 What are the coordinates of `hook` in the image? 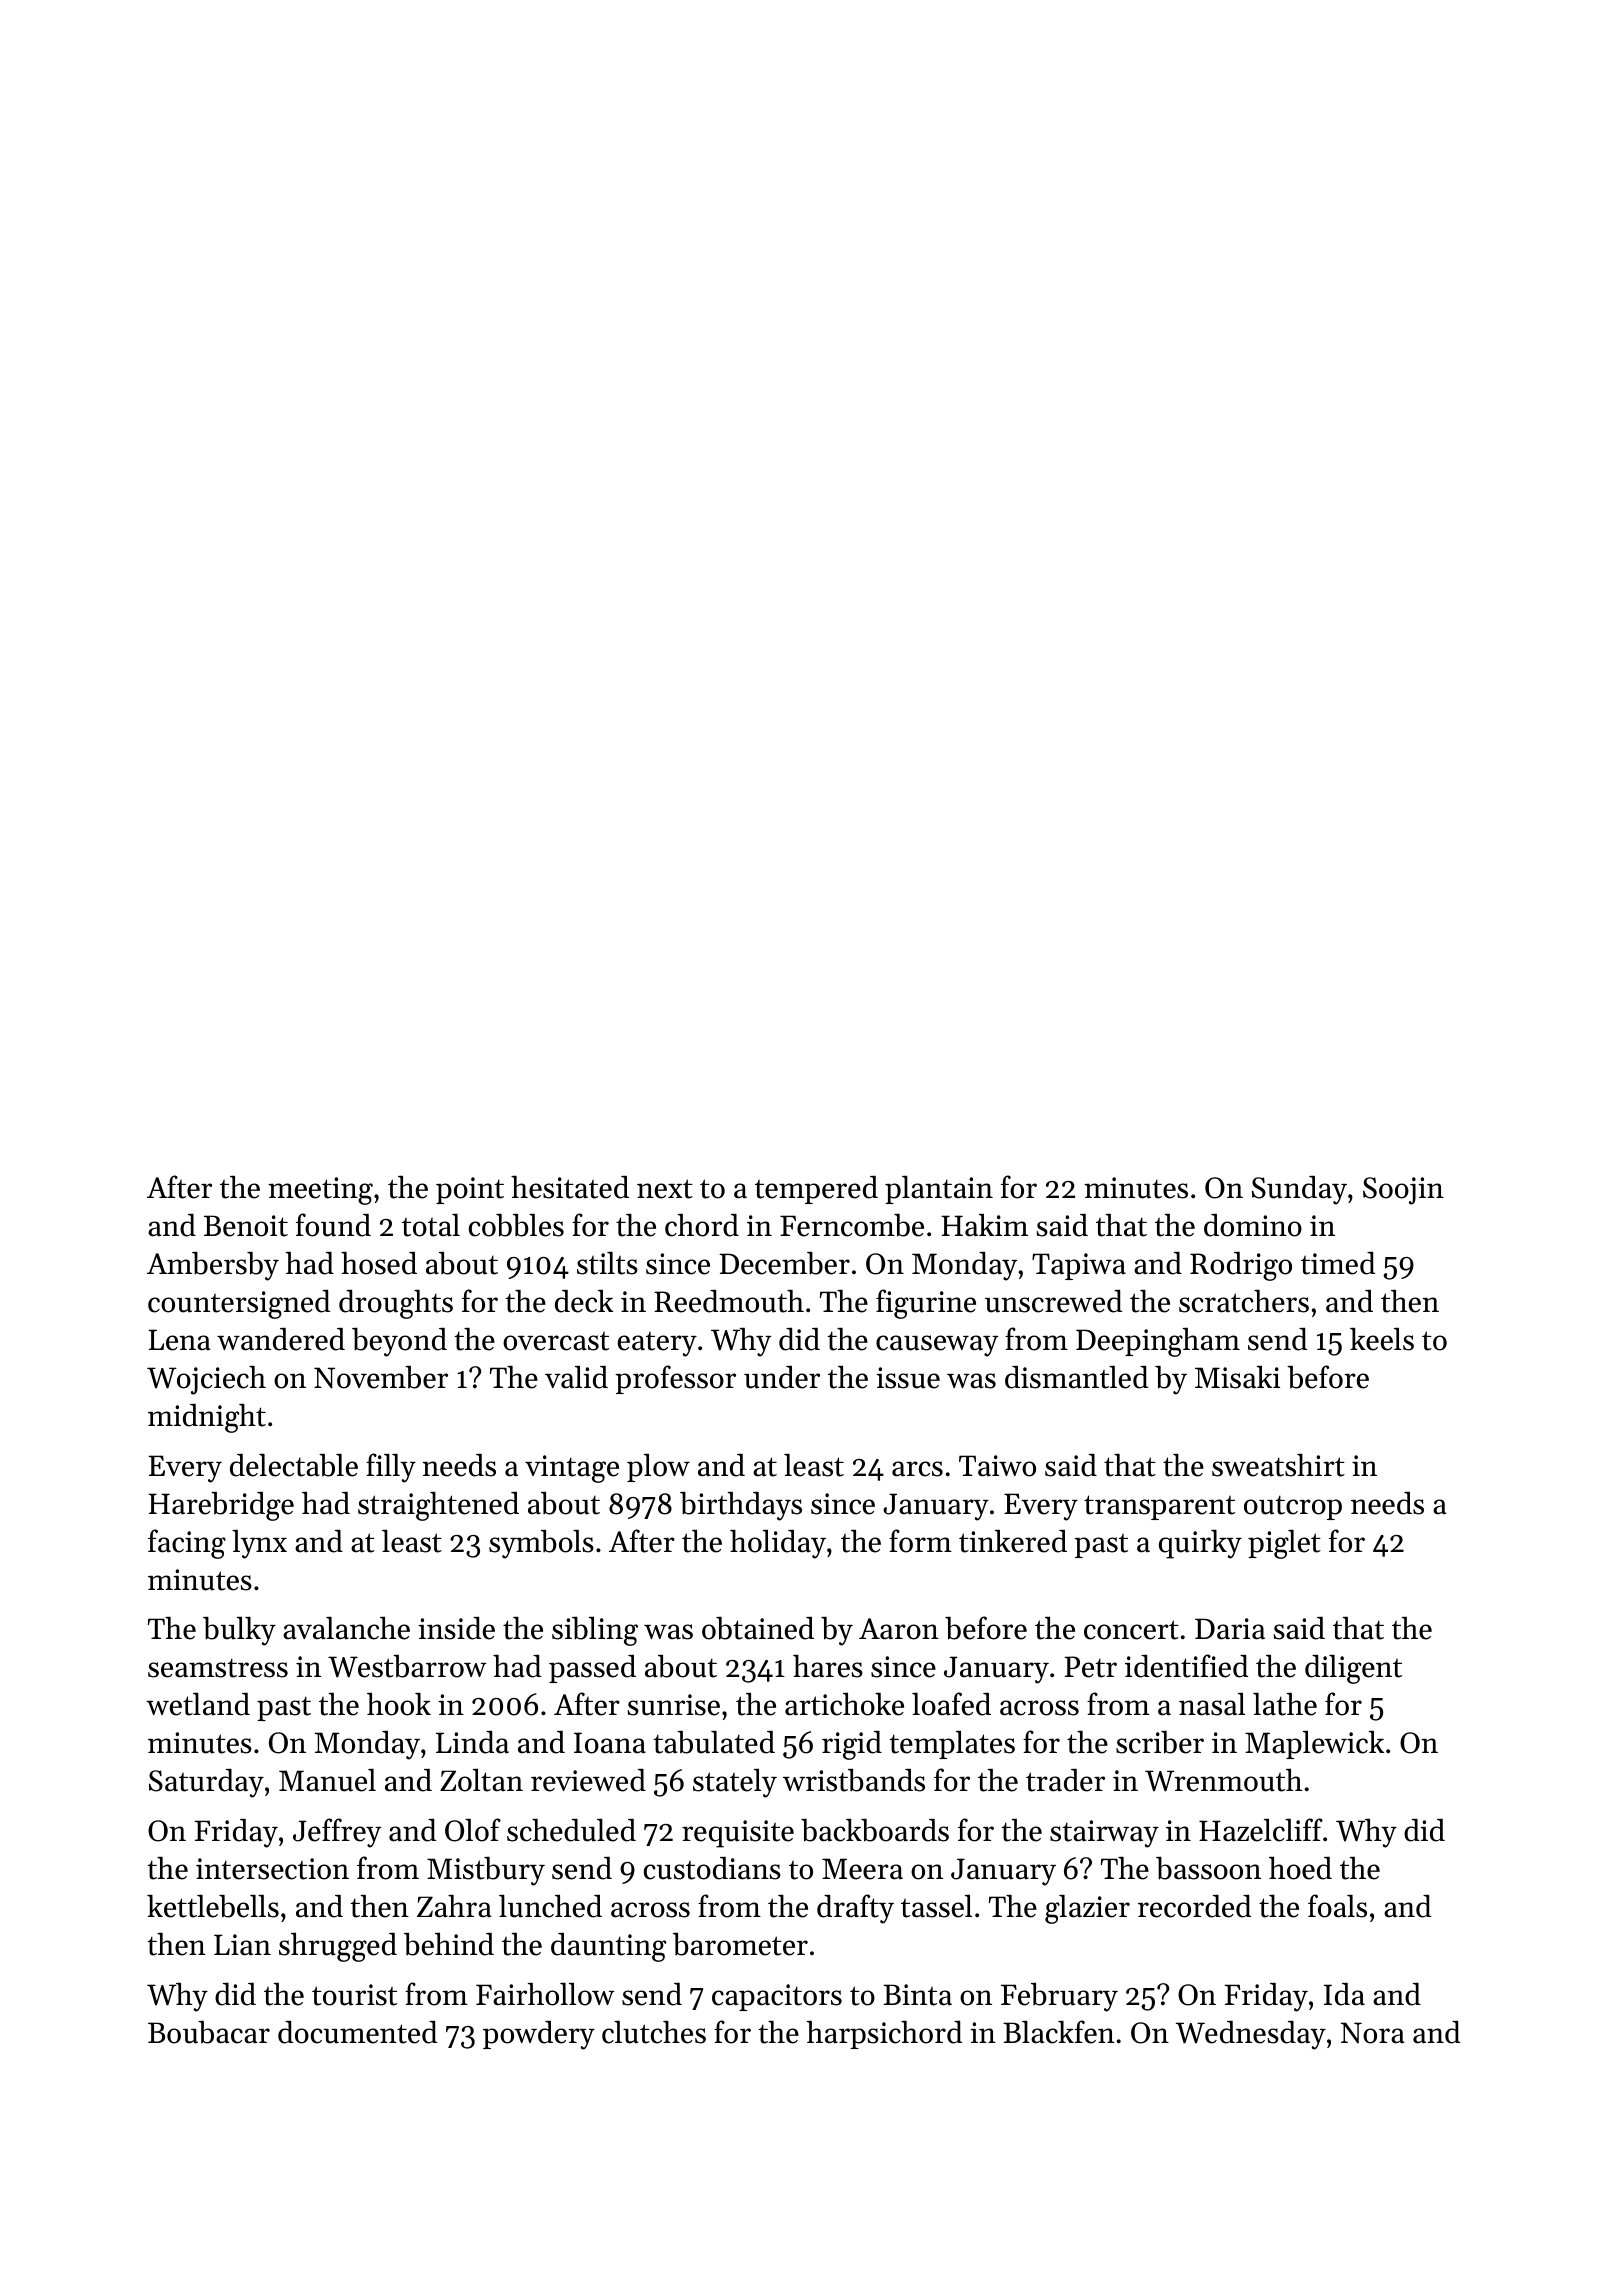 It's located at (399, 1704).
